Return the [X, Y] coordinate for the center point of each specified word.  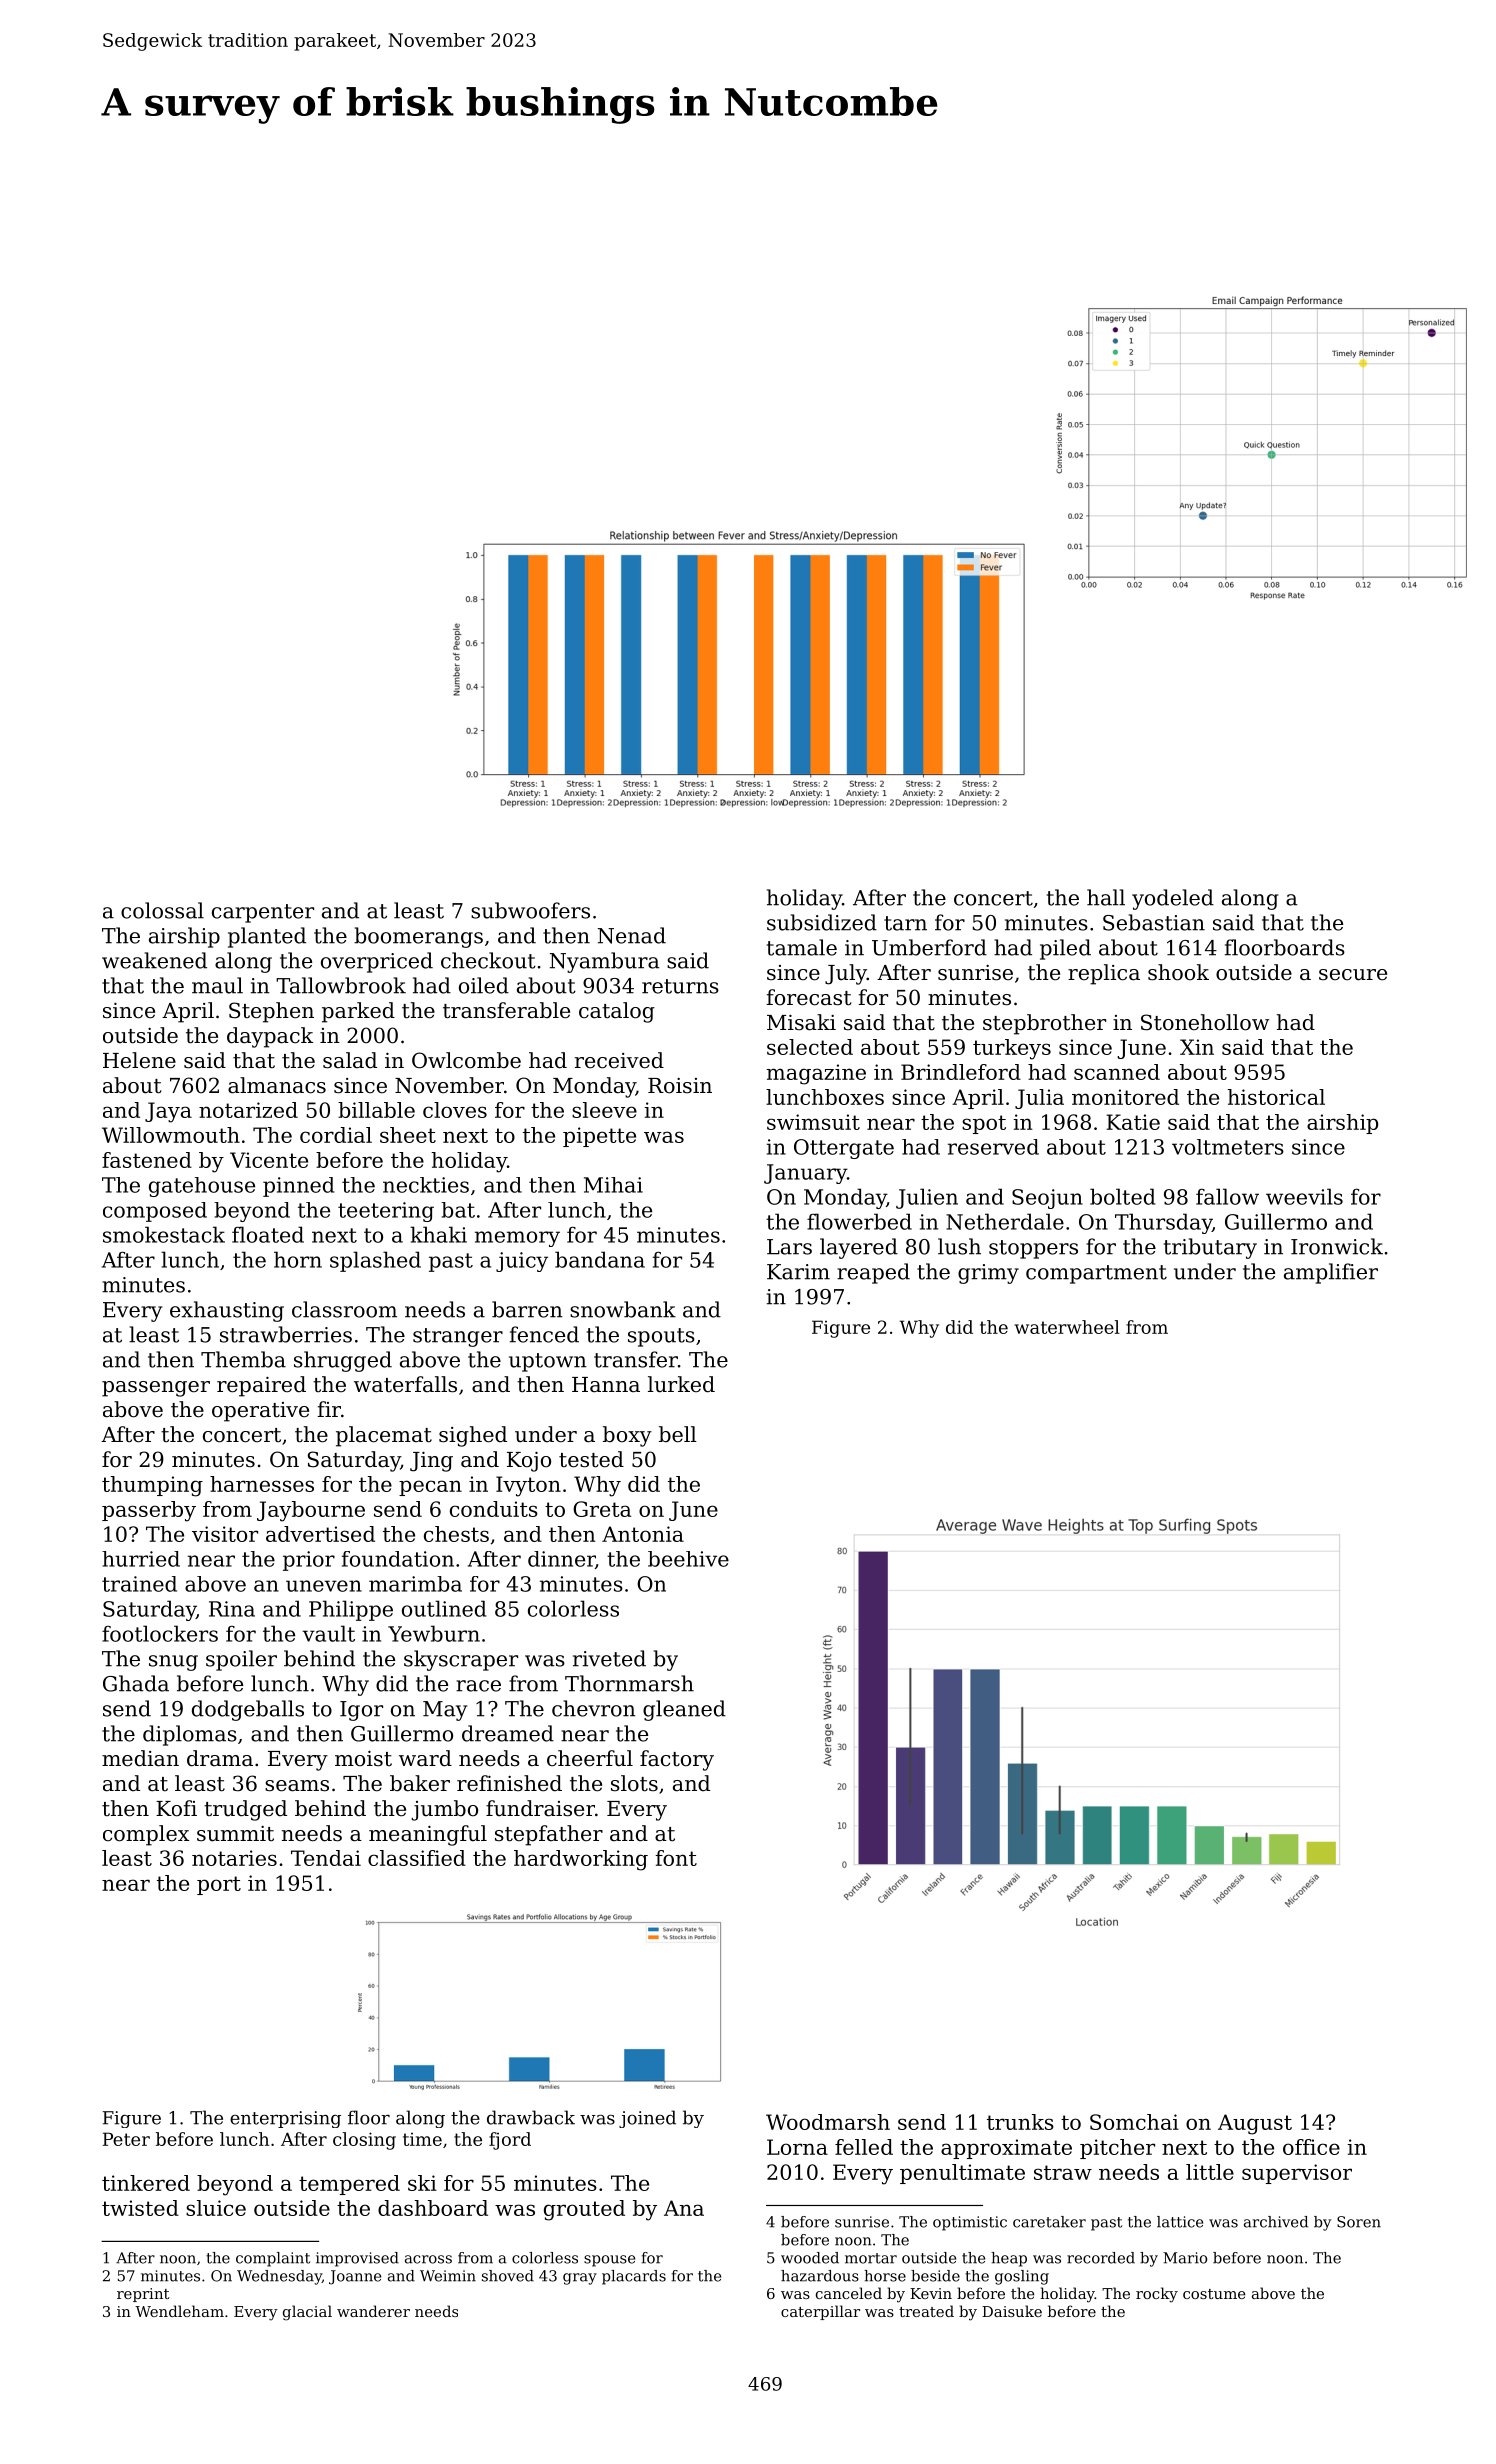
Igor [361, 1711]
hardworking [581, 1860]
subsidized [822, 922]
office [1311, 2147]
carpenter [263, 913]
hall [1106, 897]
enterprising [285, 2119]
